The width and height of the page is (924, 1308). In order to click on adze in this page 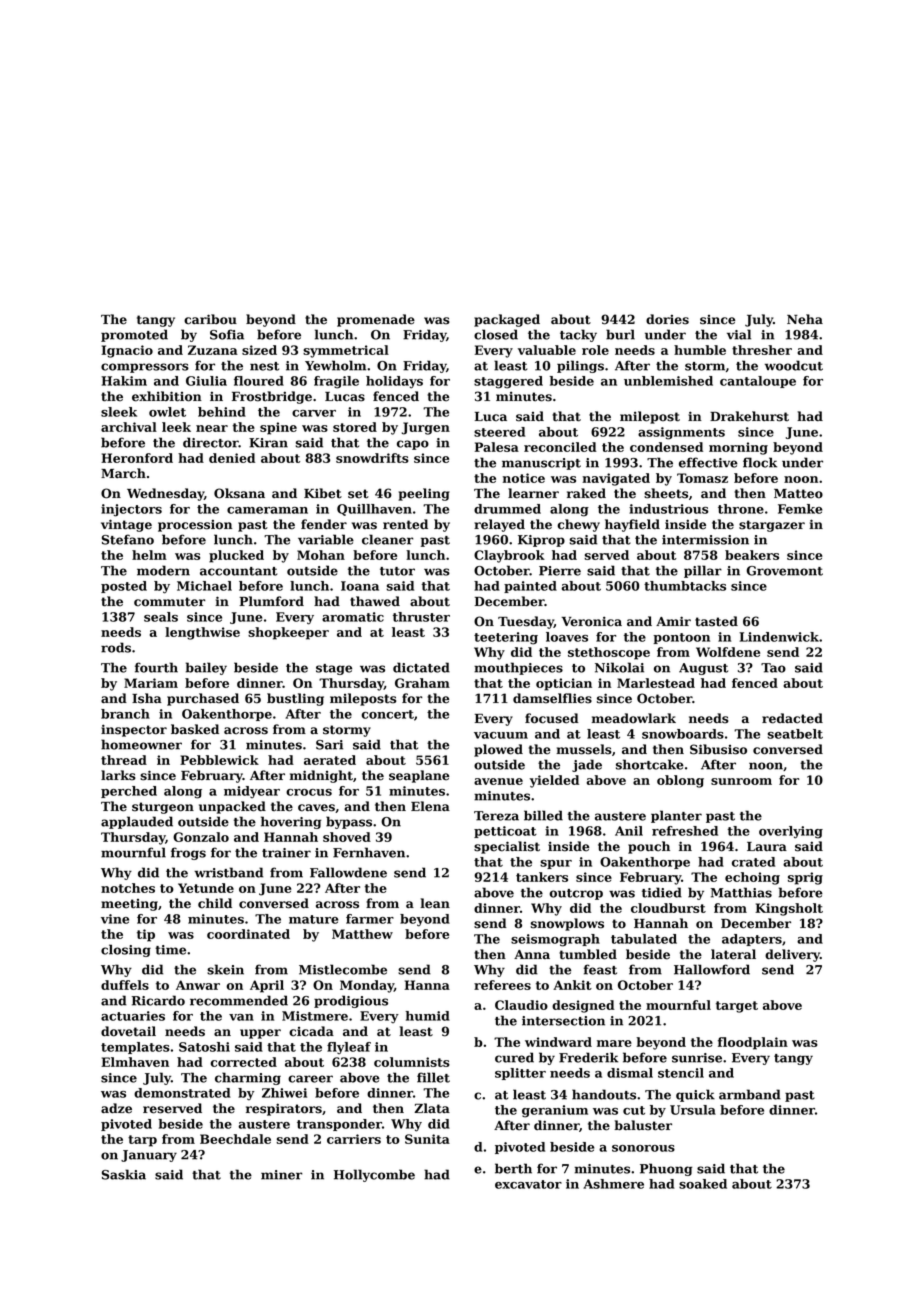, I will do `click(116, 1108)`.
